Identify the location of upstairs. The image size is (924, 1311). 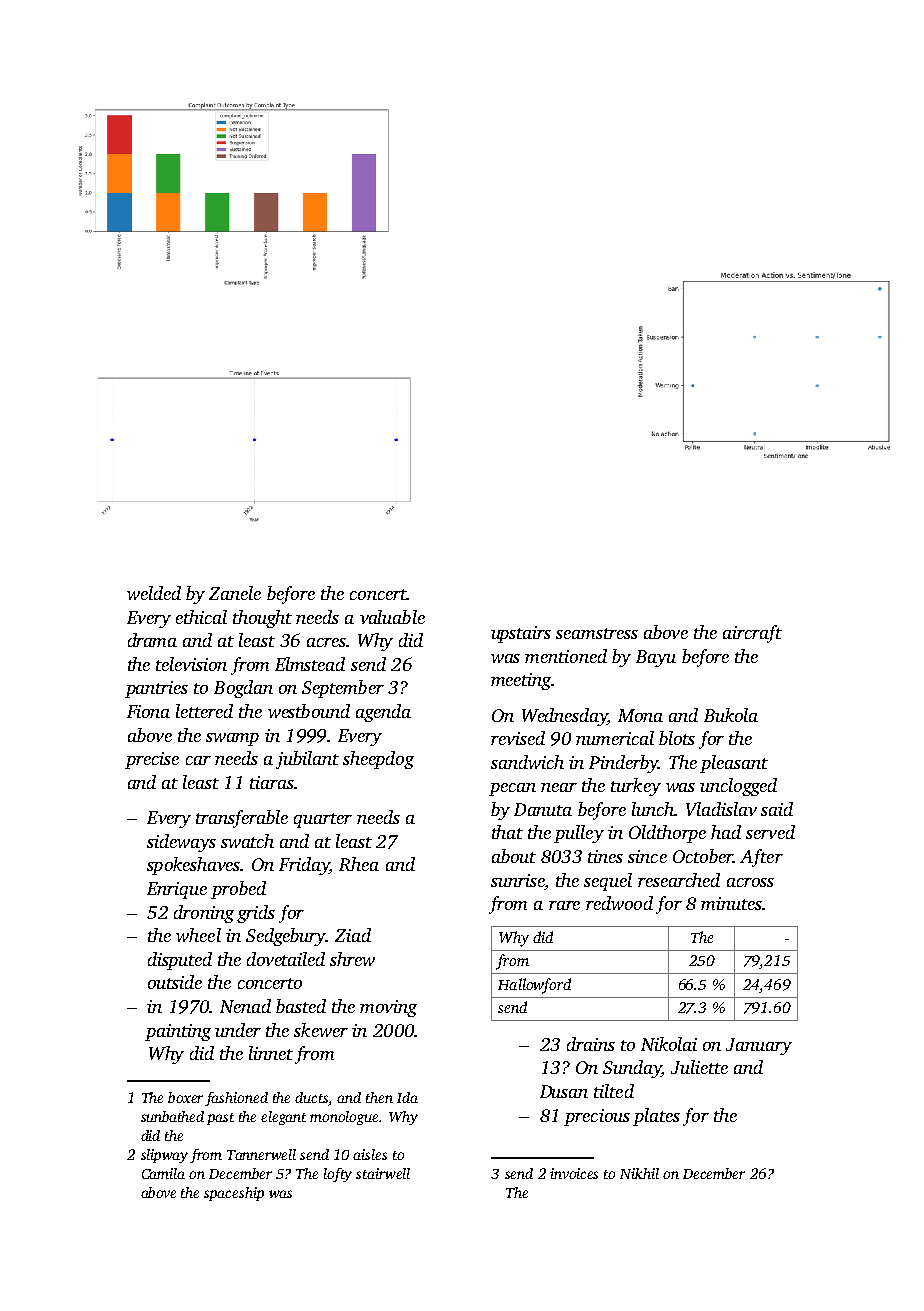
(521, 634).
